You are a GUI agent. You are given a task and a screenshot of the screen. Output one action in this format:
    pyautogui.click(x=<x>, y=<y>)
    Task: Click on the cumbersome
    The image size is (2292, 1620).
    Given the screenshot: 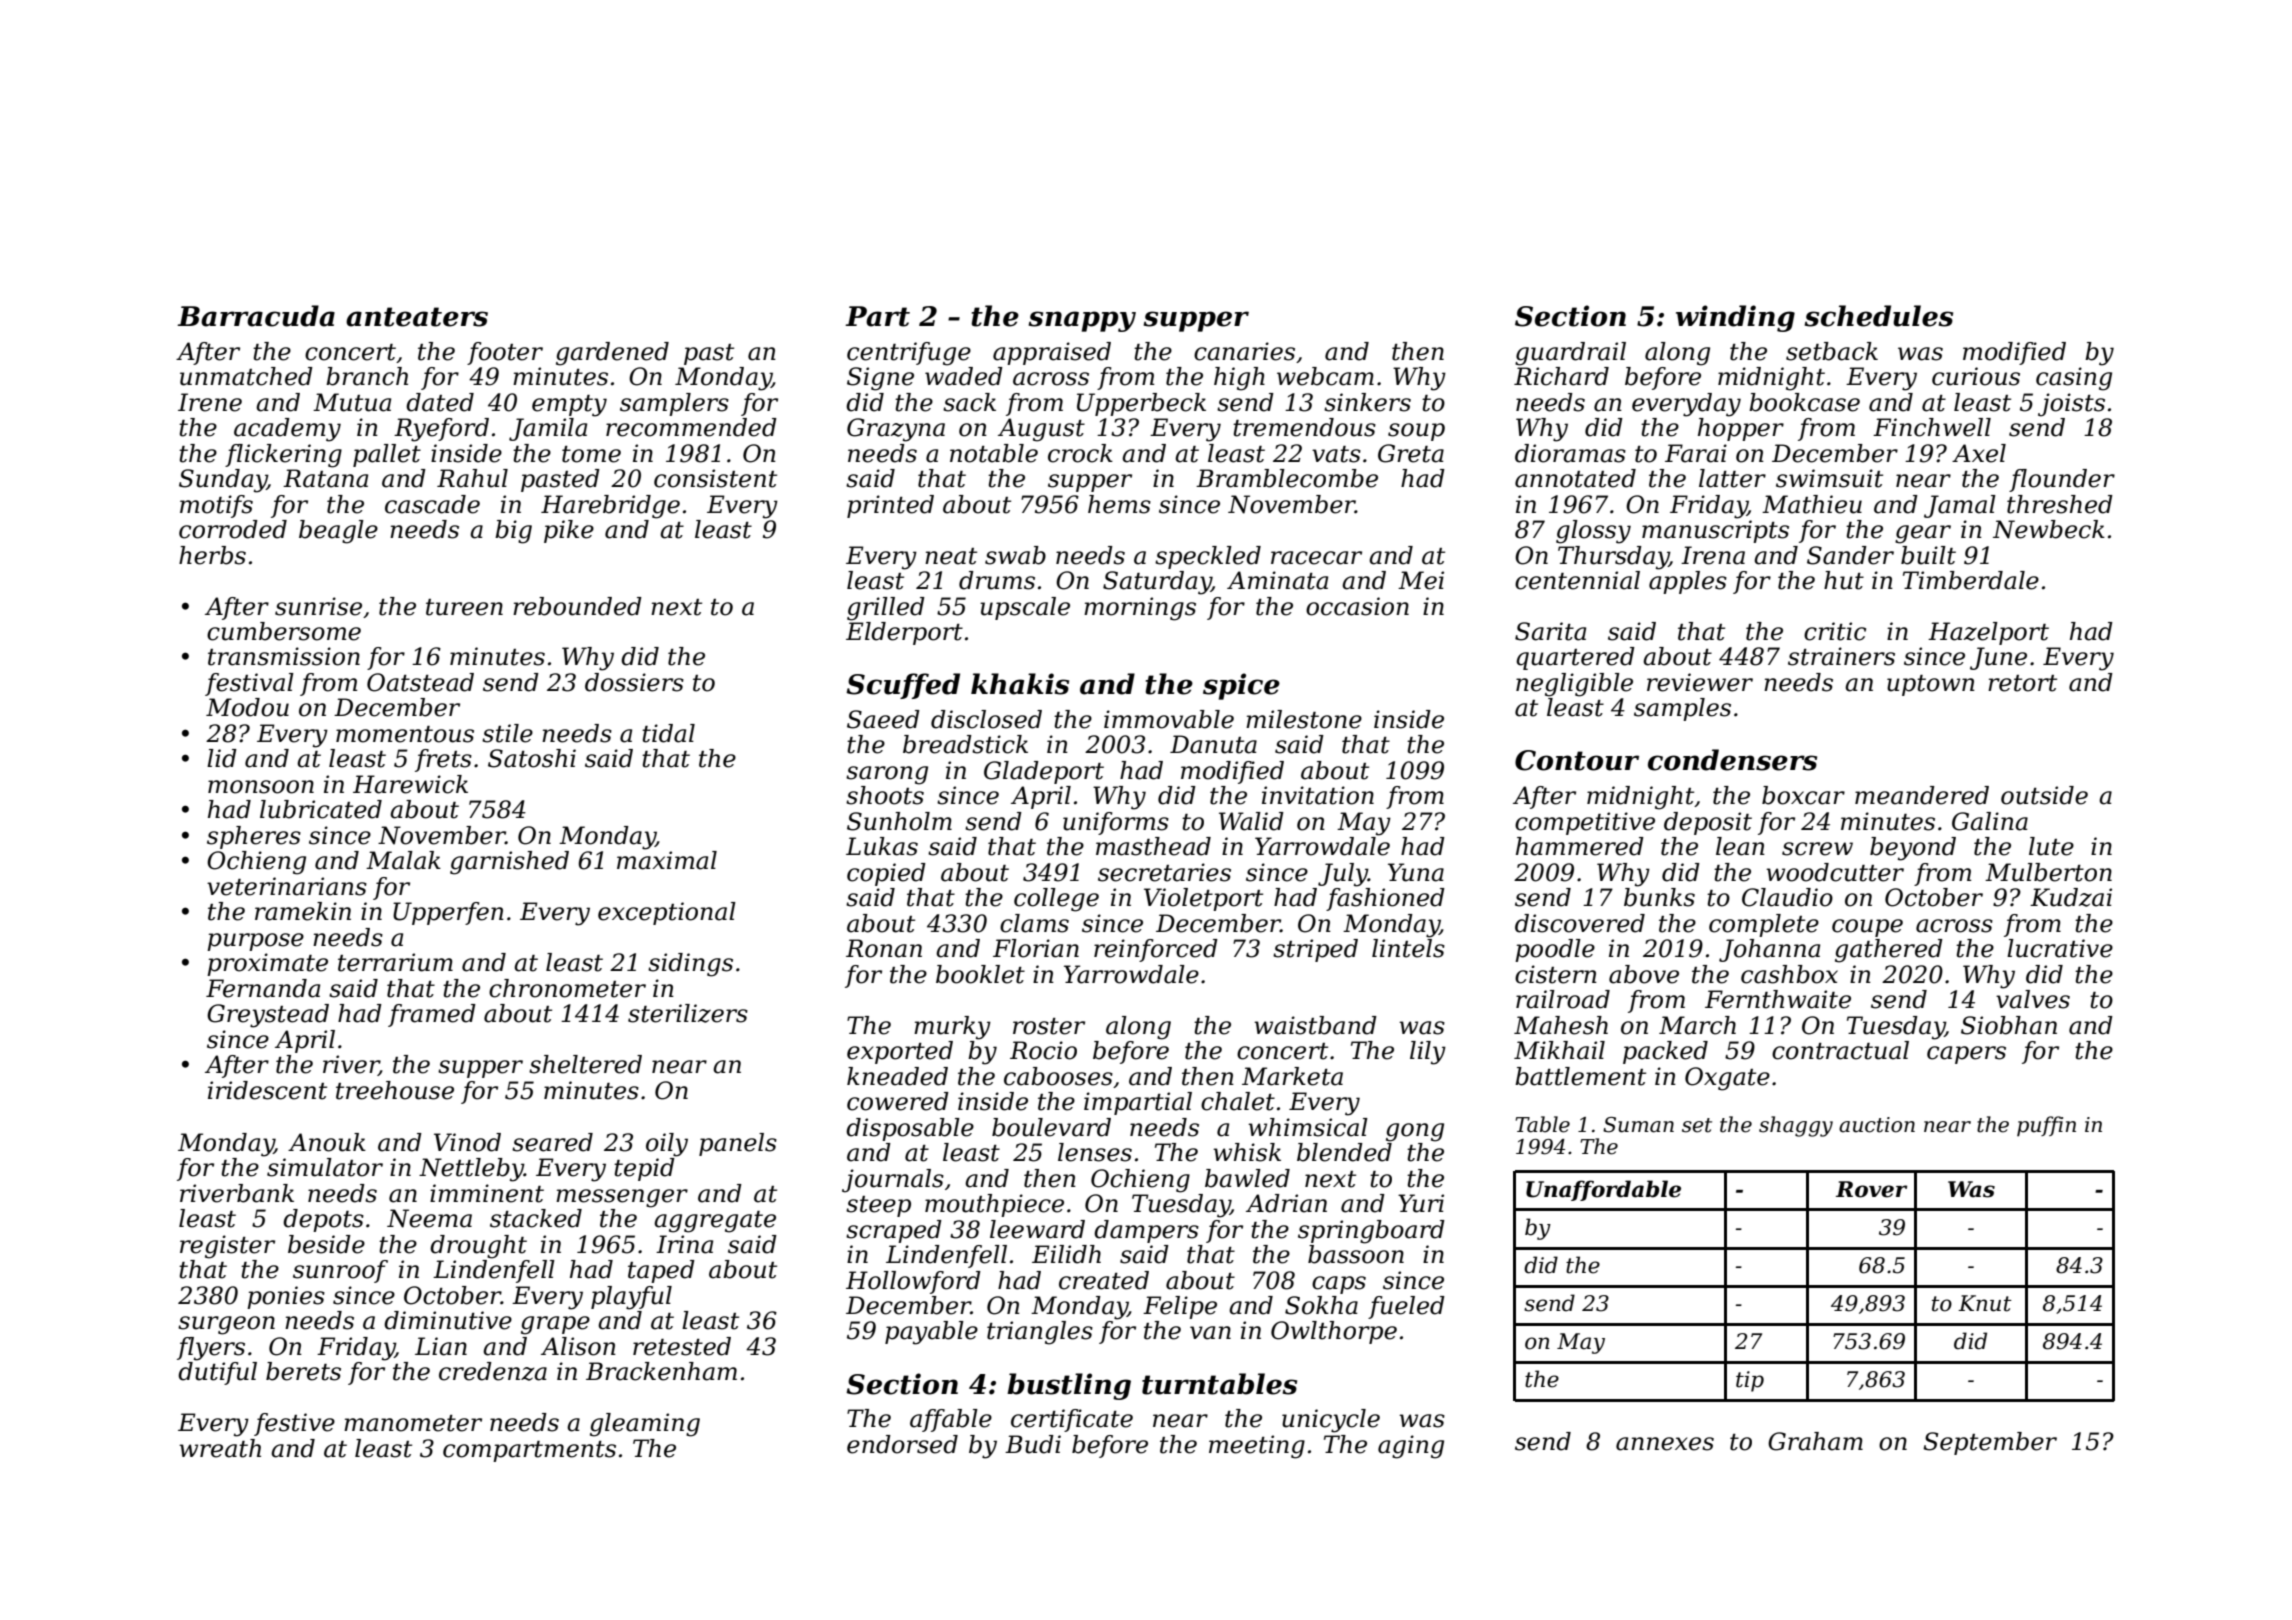 What is the action you would take?
    pyautogui.click(x=284, y=631)
